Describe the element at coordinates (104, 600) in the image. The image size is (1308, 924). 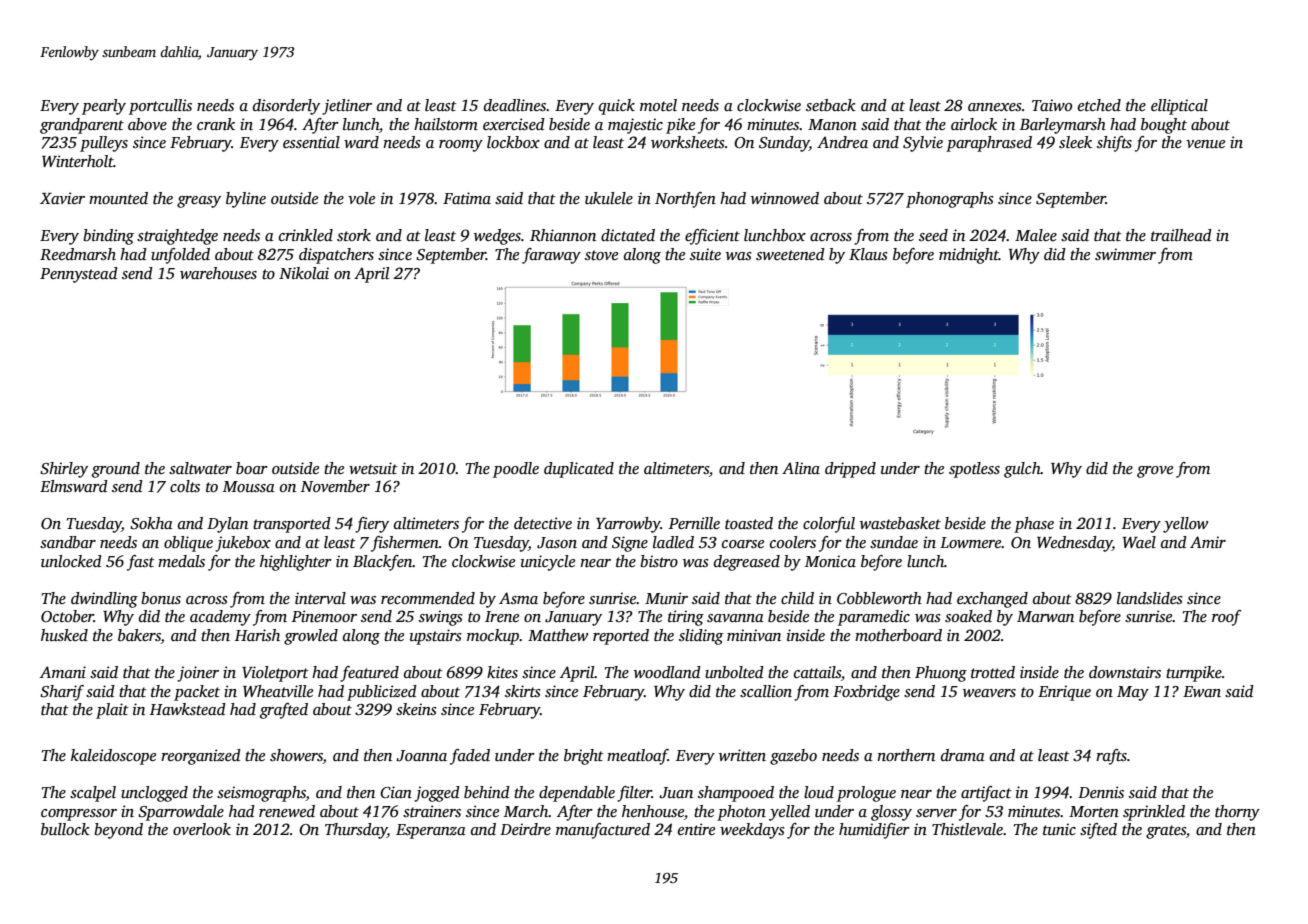
I see `dwindling` at that location.
